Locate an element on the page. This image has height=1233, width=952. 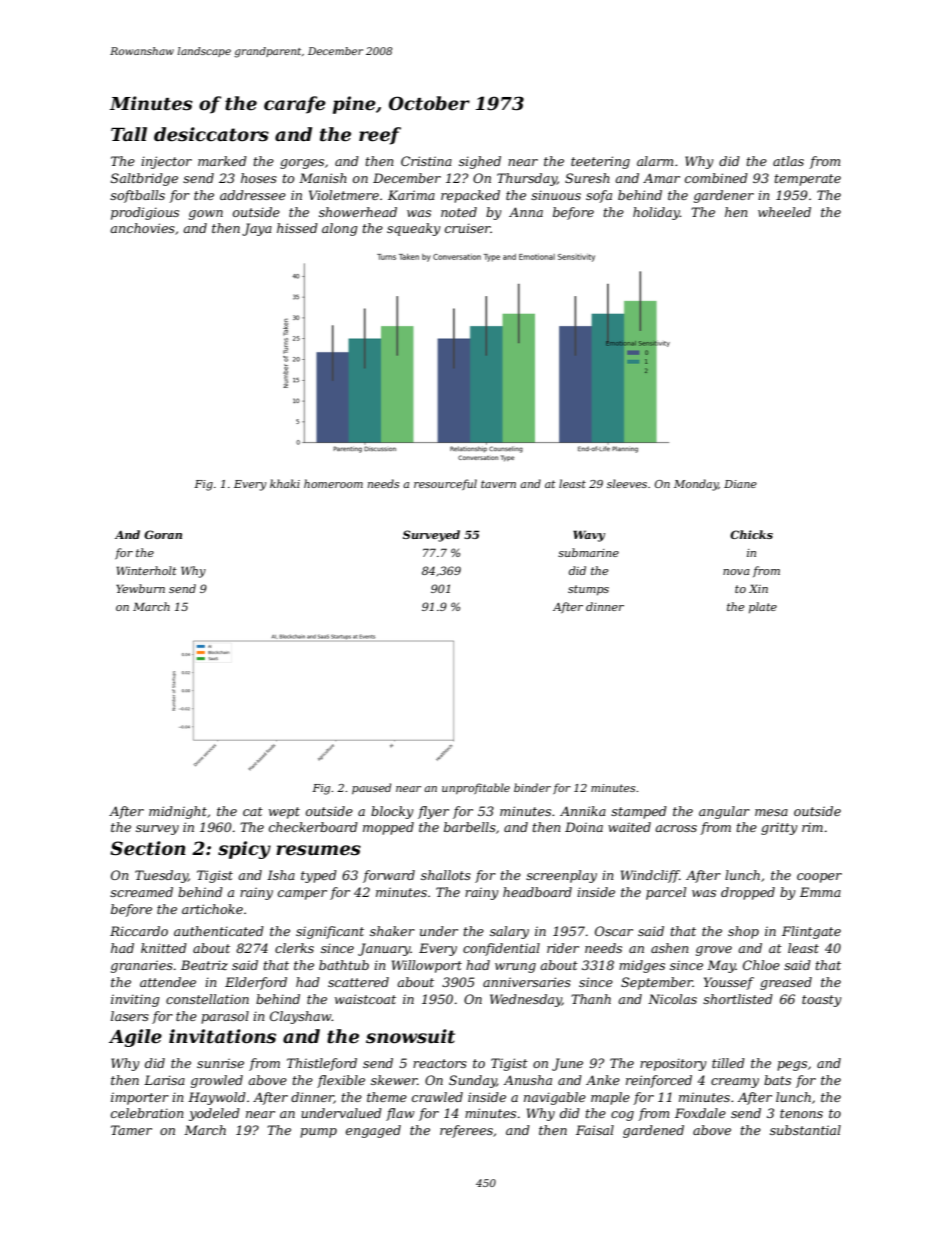
yodeled is located at coordinates (214, 1114).
